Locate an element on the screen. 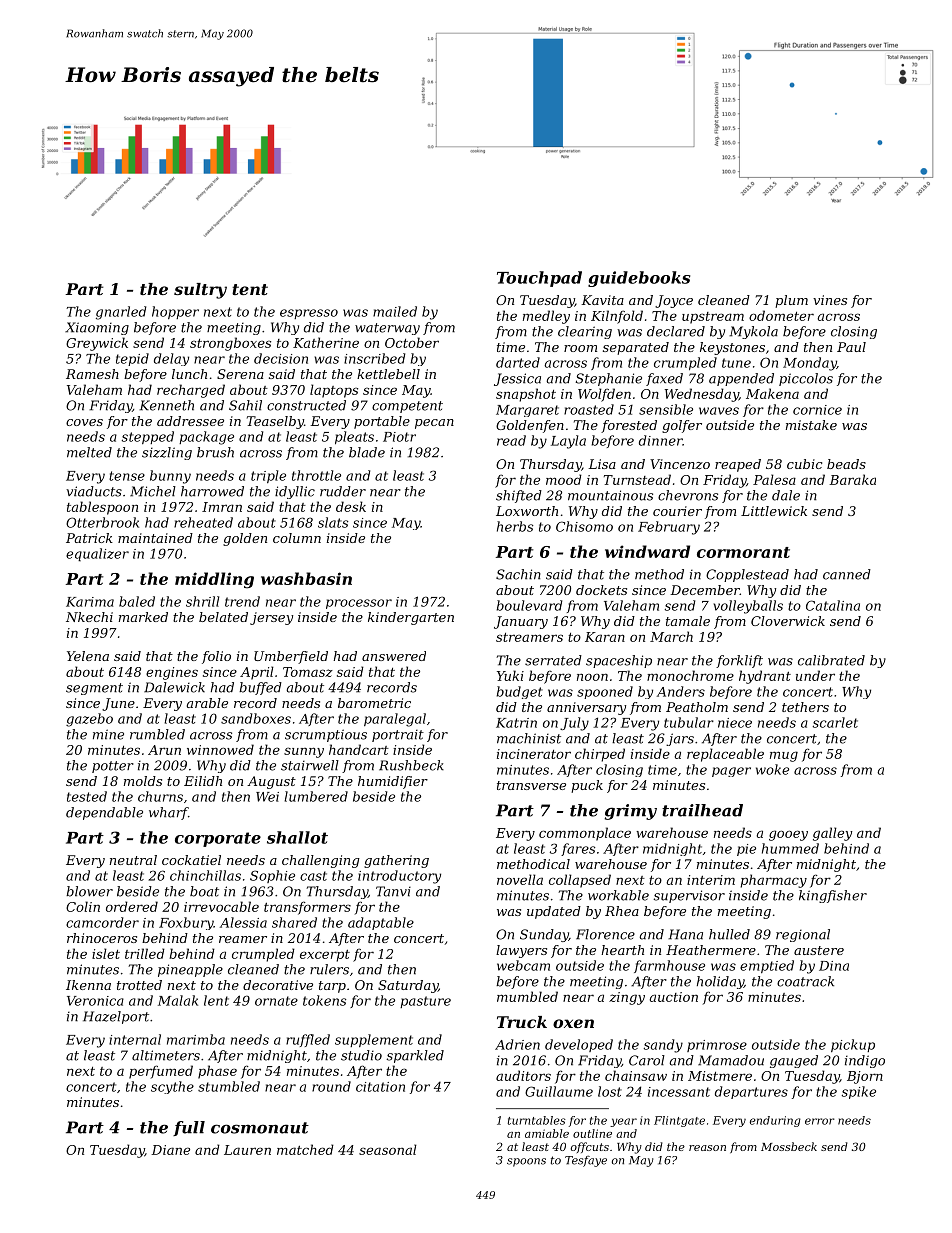 The image size is (952, 1233). austere is located at coordinates (819, 950).
